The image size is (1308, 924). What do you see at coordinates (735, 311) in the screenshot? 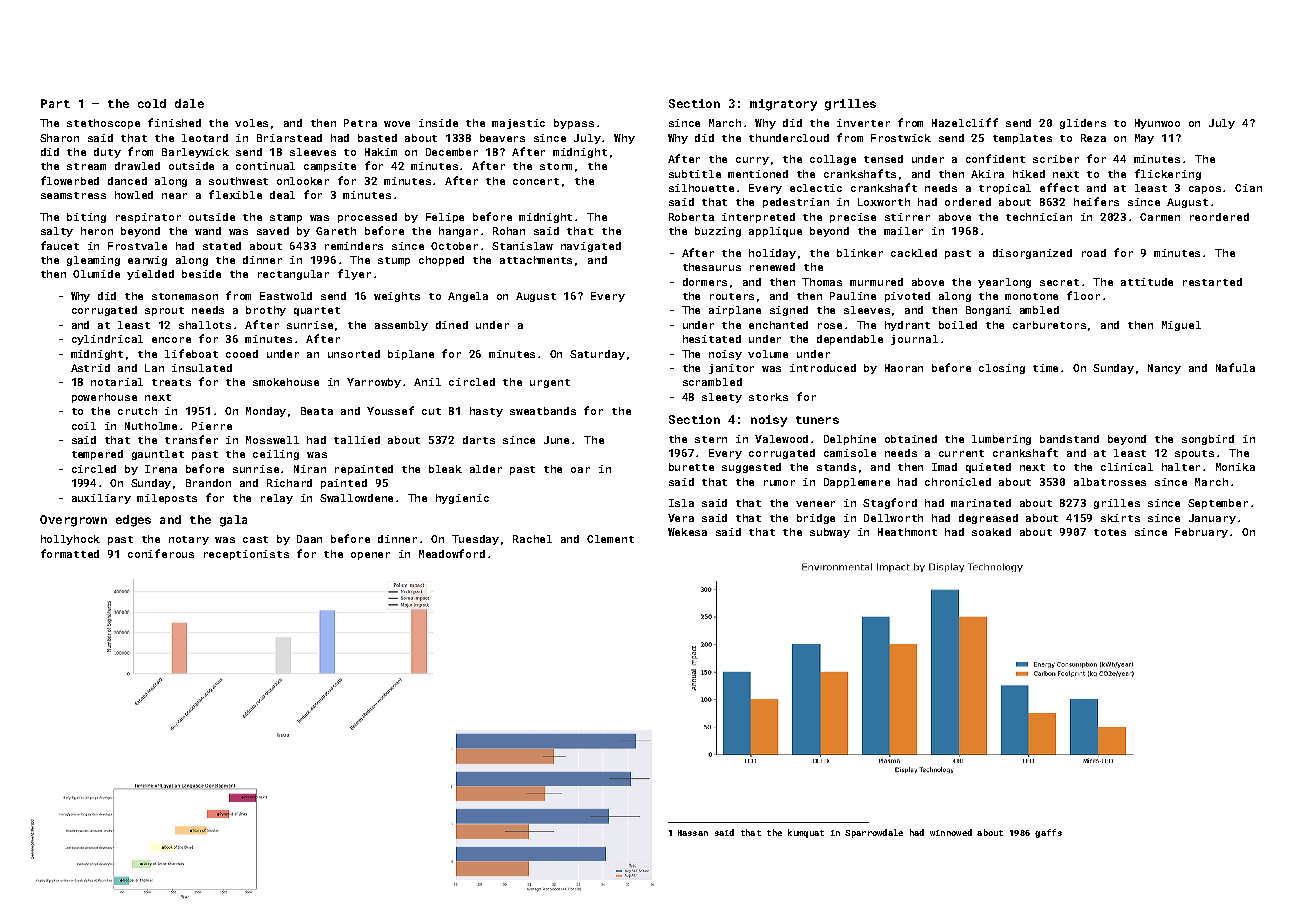
I see `airplane` at bounding box center [735, 311].
